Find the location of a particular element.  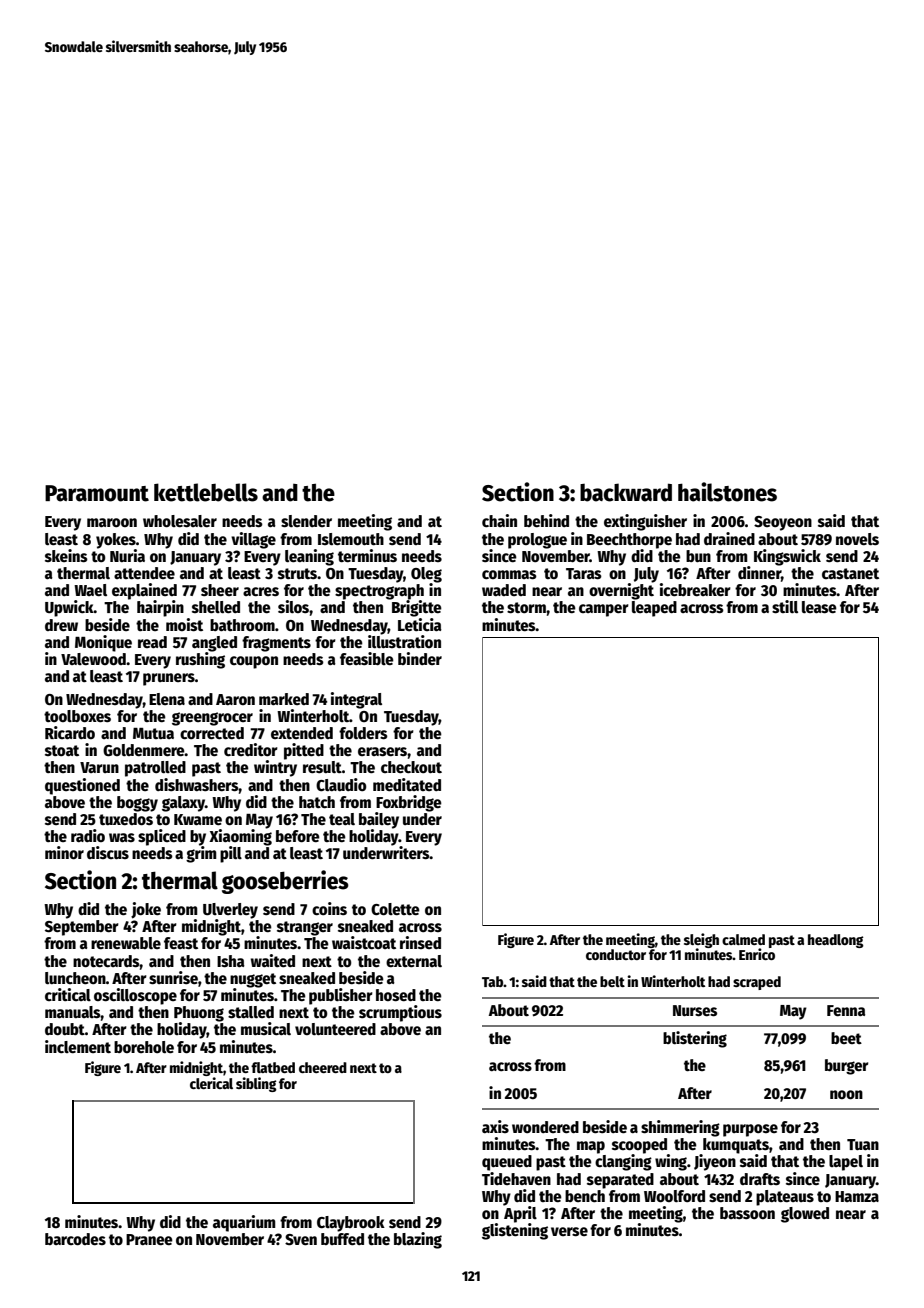

drained is located at coordinates (729, 538).
